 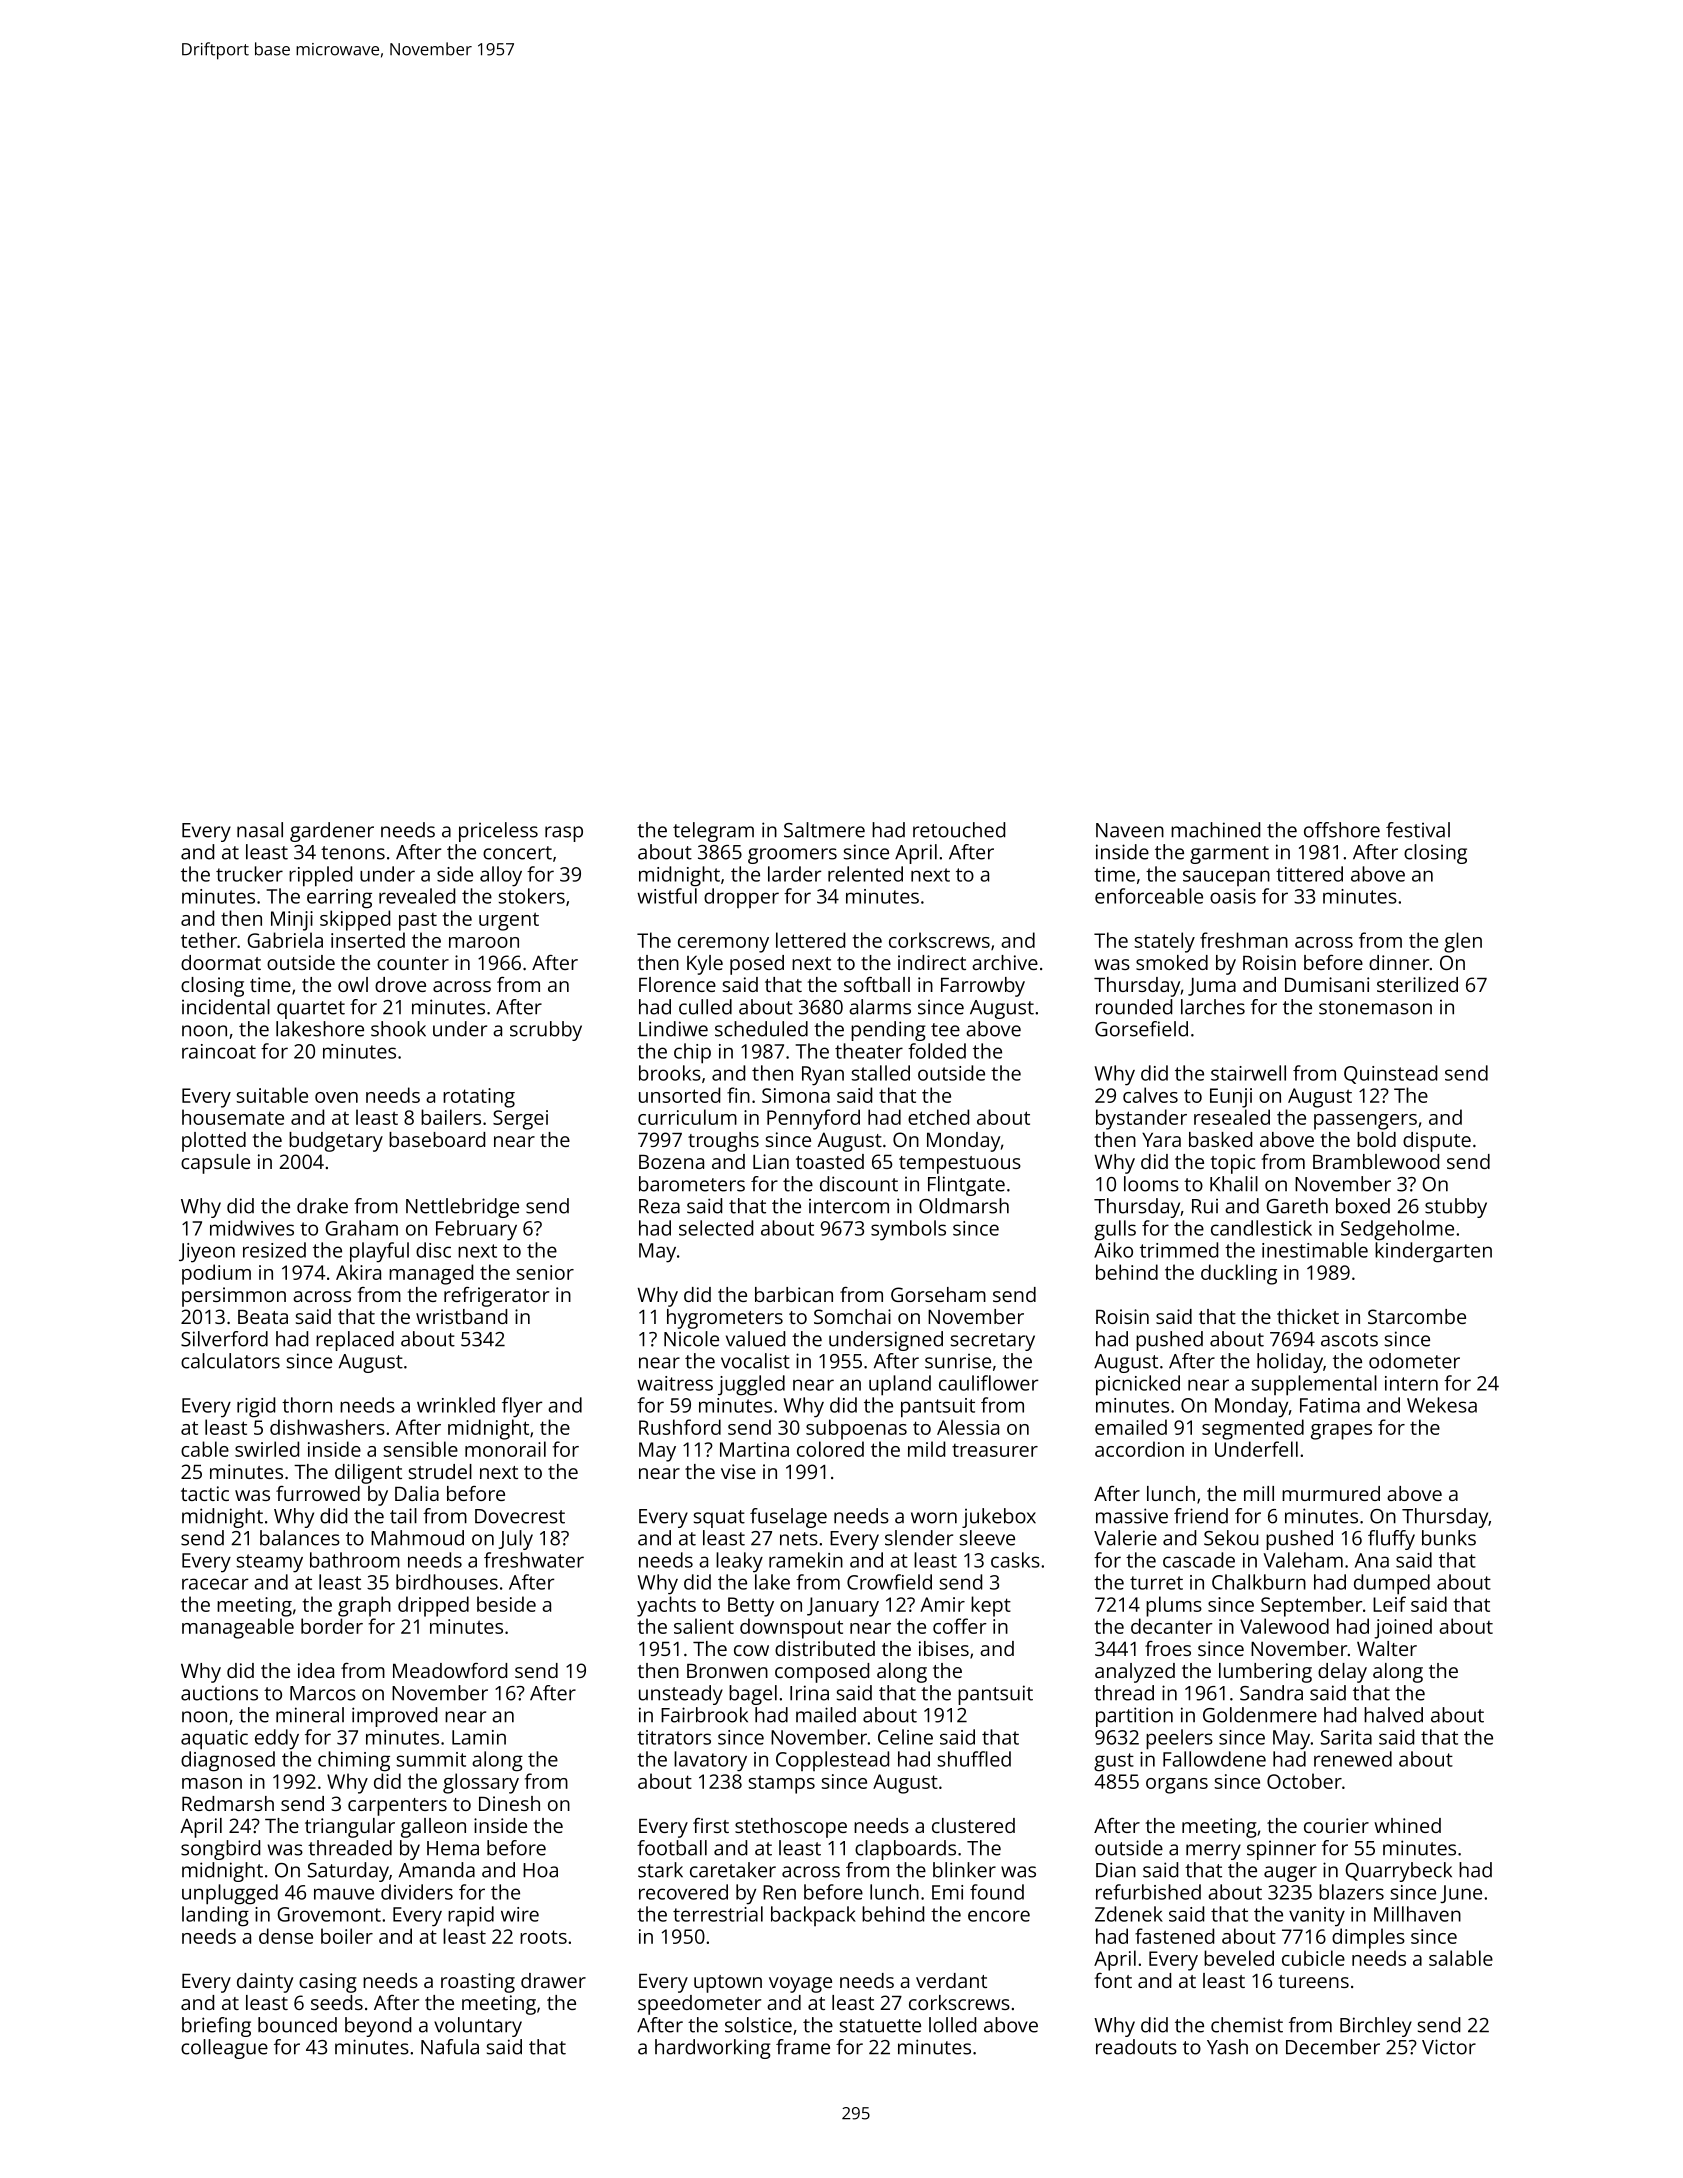 What do you see at coordinates (462, 1208) in the document?
I see `Nettlebridge` at bounding box center [462, 1208].
